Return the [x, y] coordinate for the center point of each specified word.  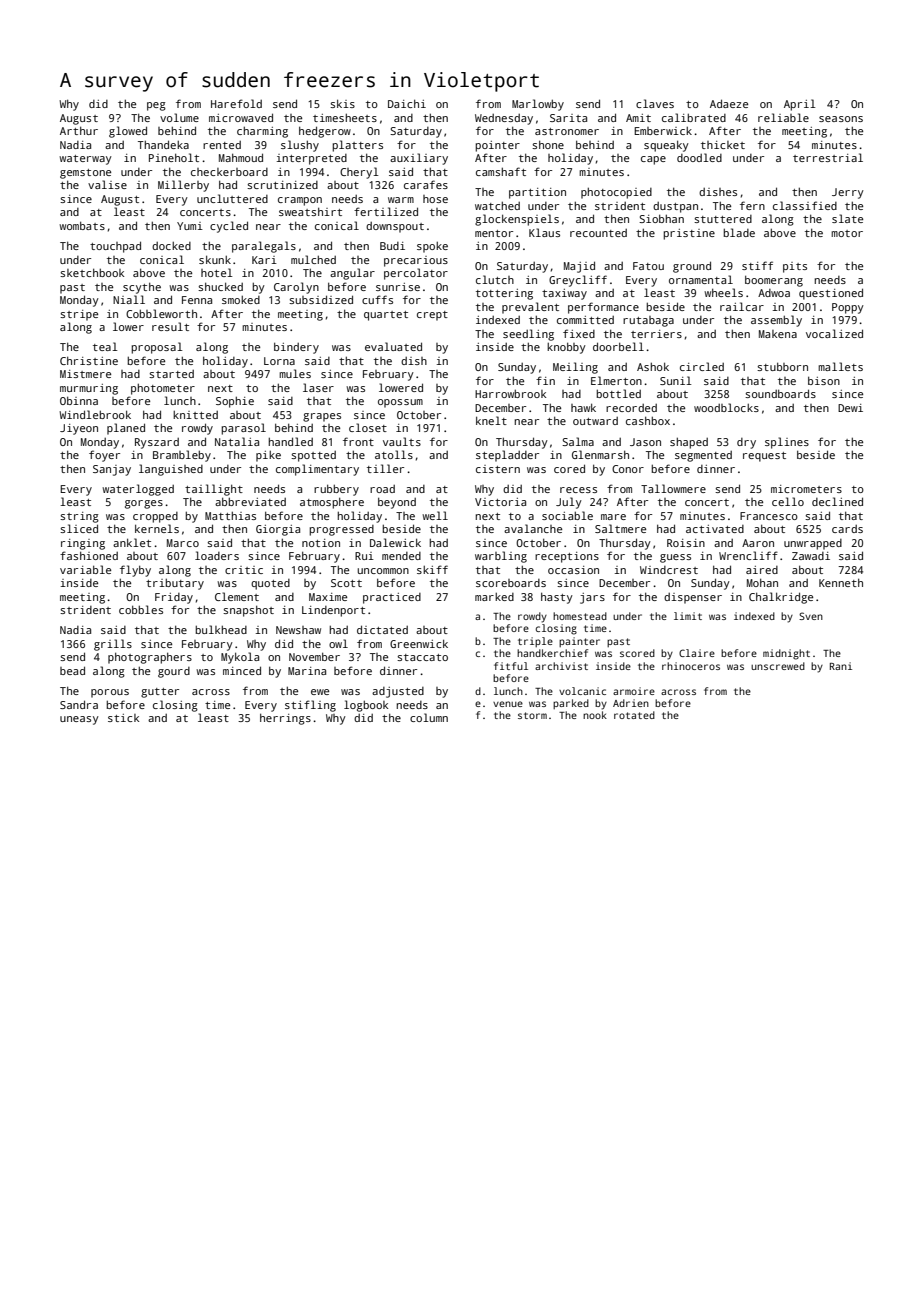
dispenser [693, 598]
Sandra [79, 704]
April [800, 105]
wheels [723, 292]
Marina [307, 671]
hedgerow [325, 132]
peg [156, 106]
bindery [296, 348]
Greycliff [578, 281]
